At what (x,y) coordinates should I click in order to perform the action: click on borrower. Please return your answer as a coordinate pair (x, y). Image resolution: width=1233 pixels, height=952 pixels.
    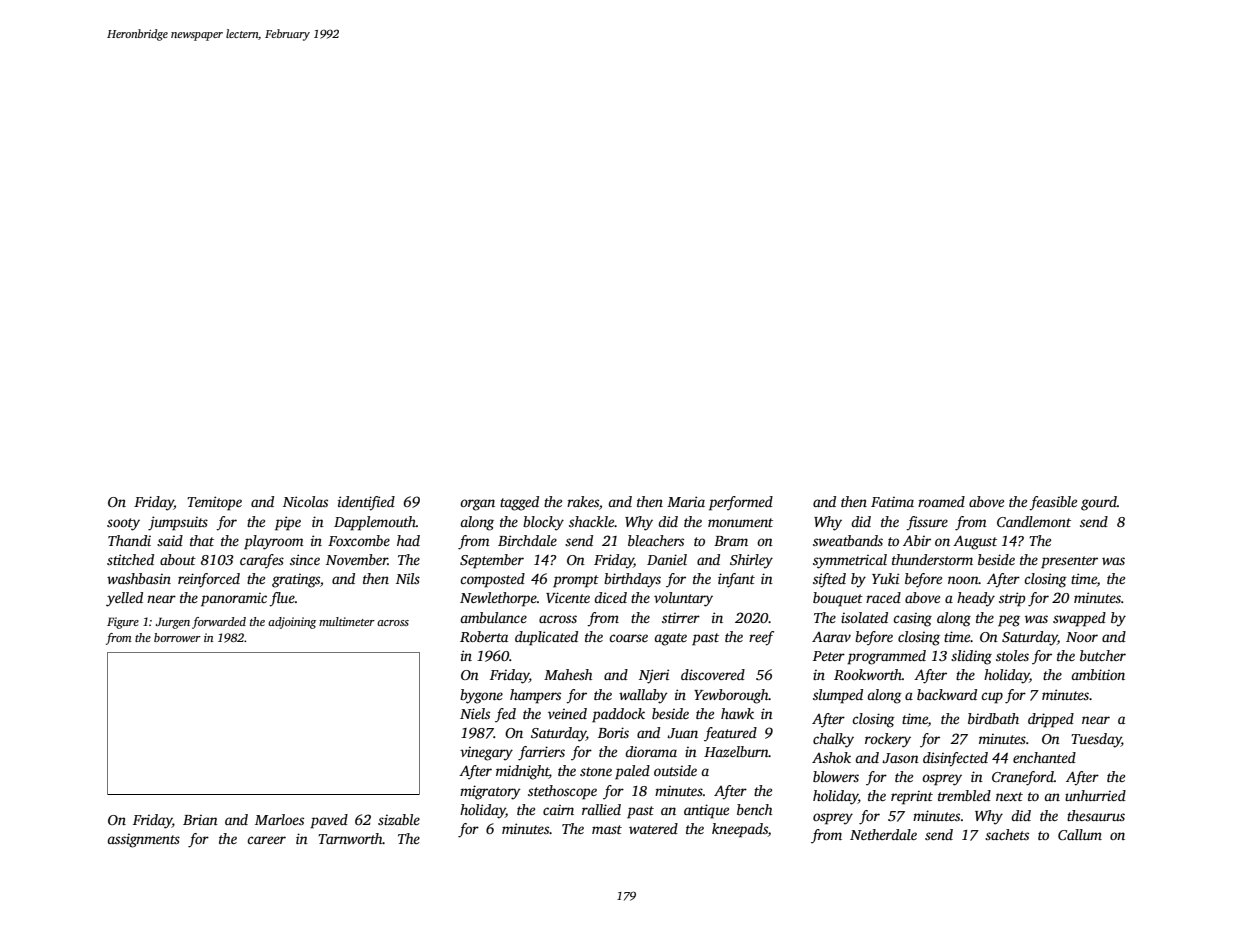
    Looking at the image, I should click on (177, 637).
